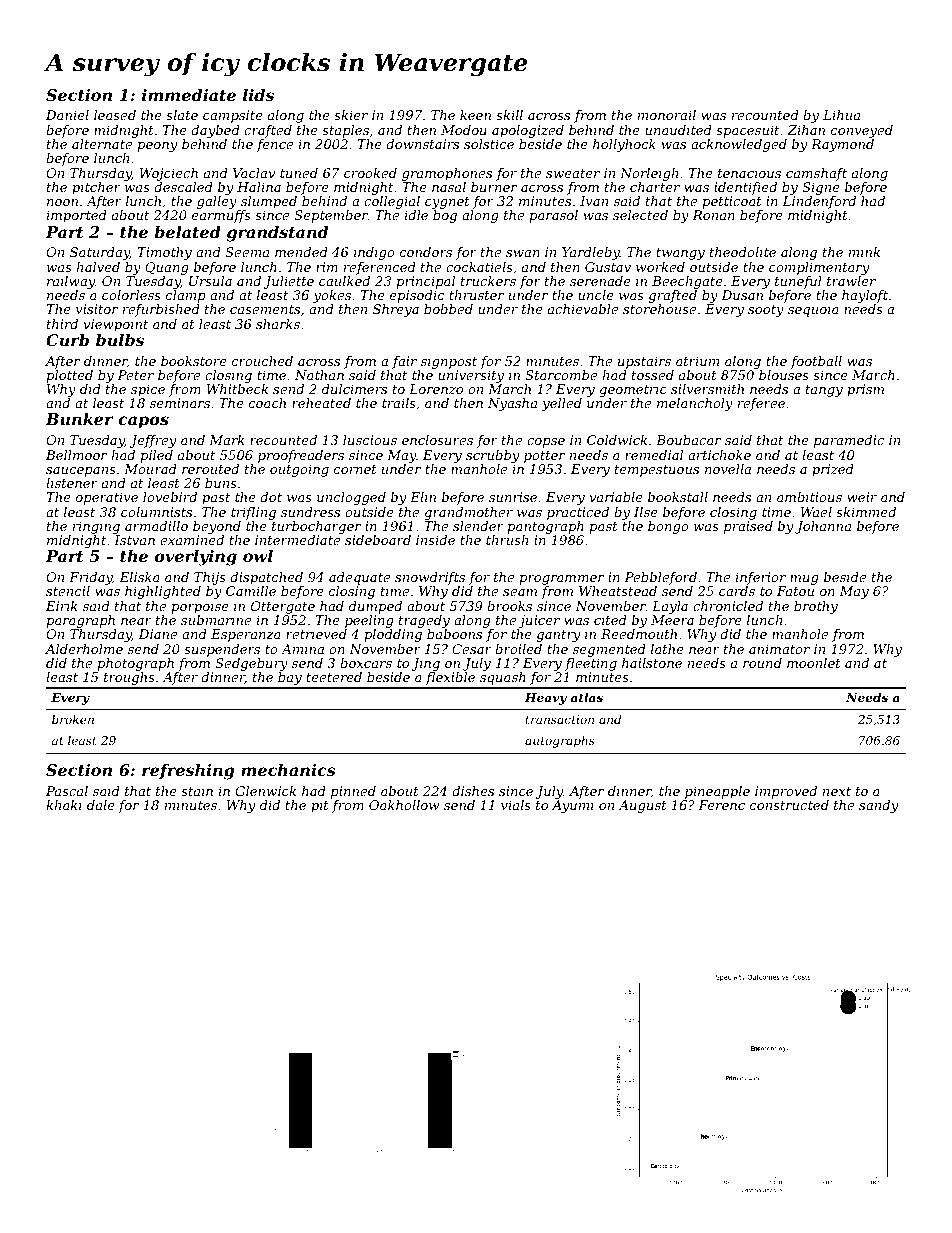 This page has width=952, height=1233. What do you see at coordinates (392, 202) in the page?
I see `collegial` at bounding box center [392, 202].
